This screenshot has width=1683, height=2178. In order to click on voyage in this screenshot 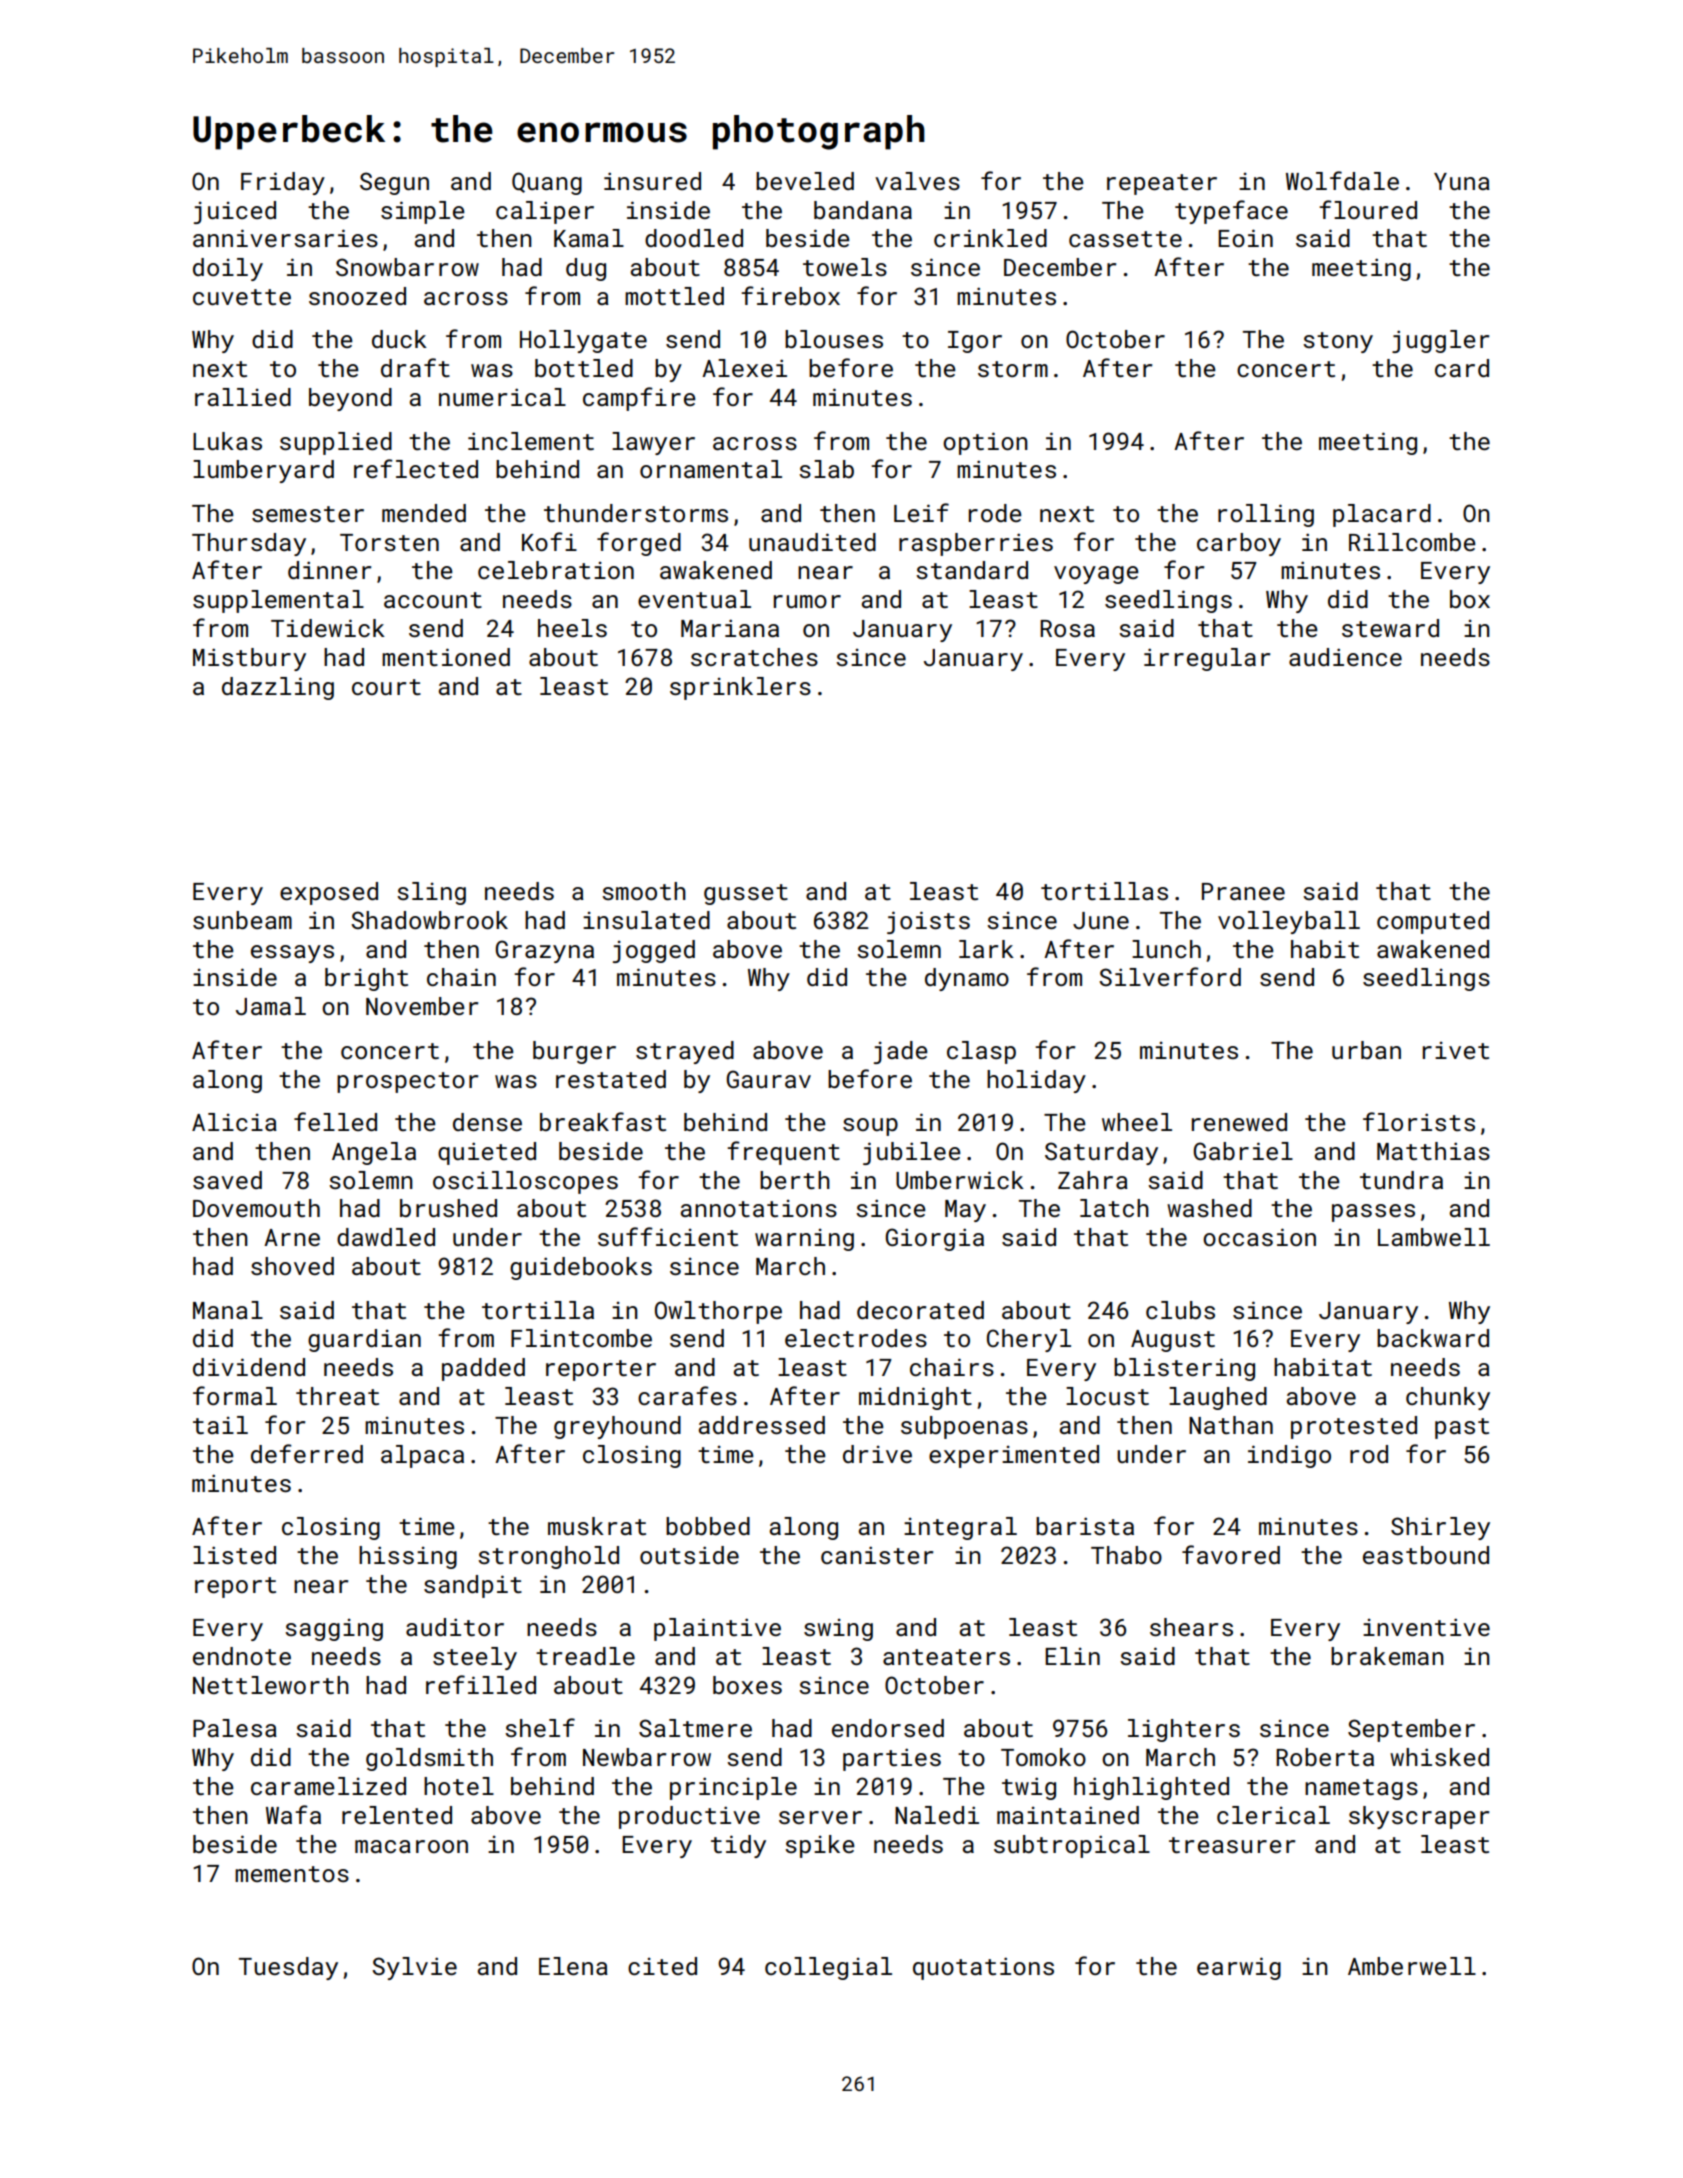, I will do `click(1096, 575)`.
